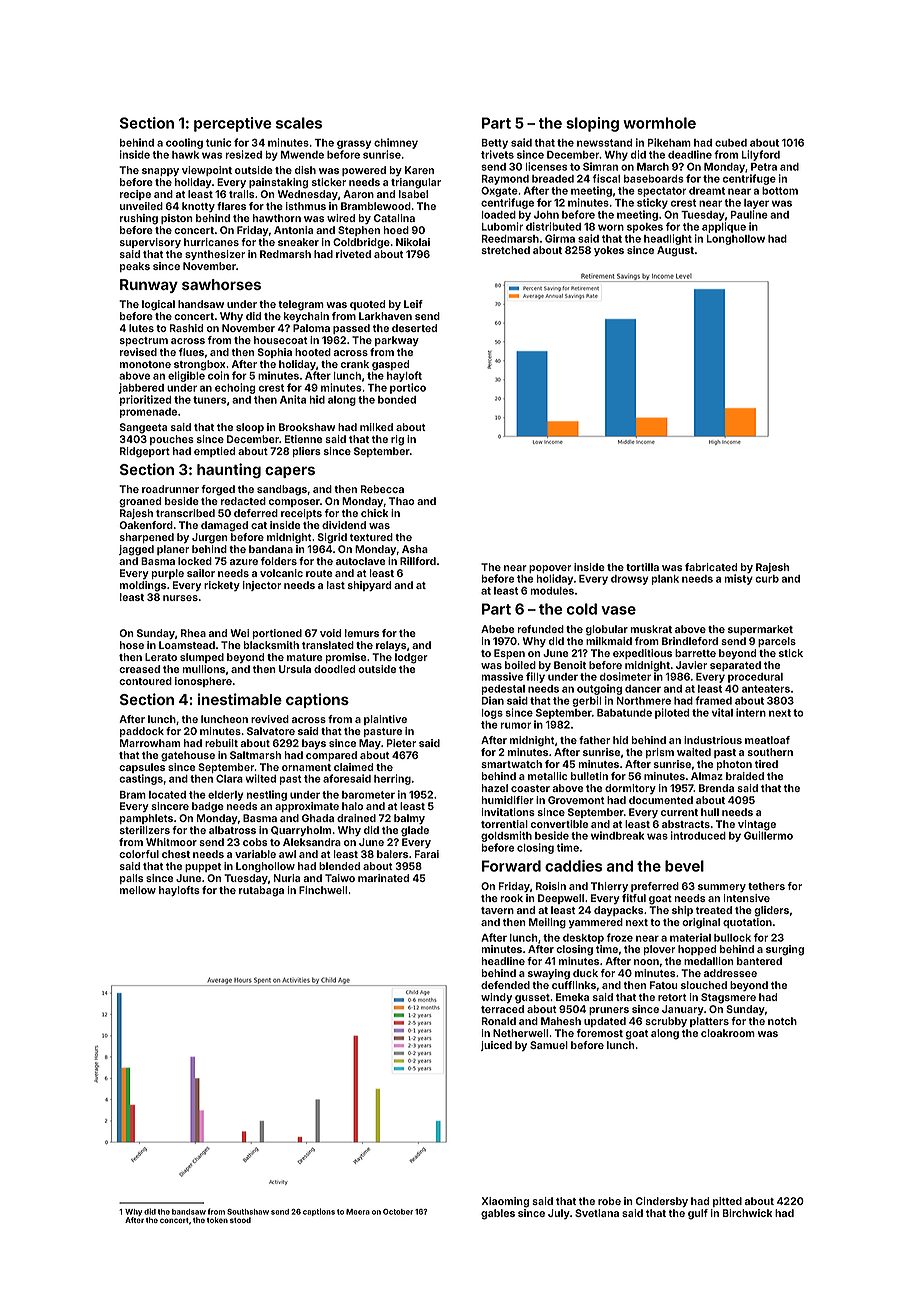  I want to click on medallion, so click(709, 961).
